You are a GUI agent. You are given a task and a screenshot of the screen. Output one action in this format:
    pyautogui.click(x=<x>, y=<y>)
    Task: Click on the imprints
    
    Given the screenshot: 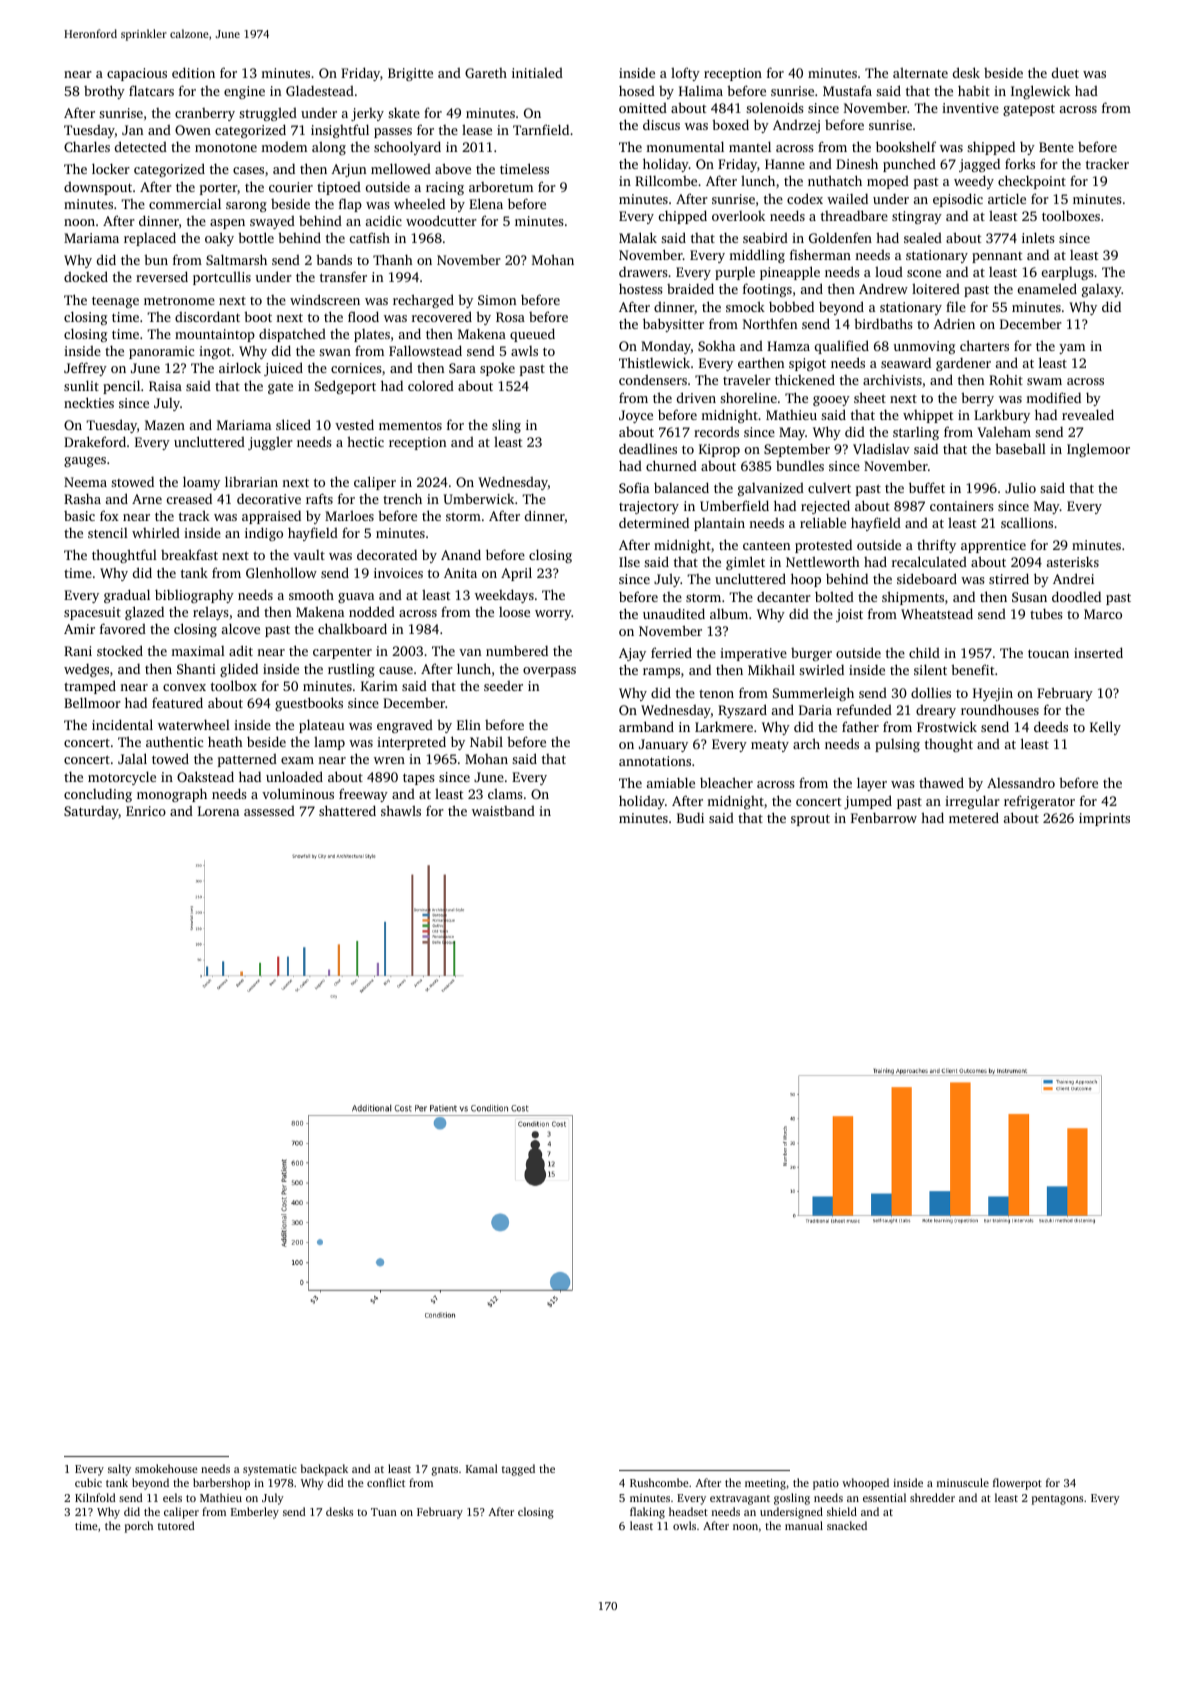 What is the action you would take?
    pyautogui.click(x=1104, y=819)
